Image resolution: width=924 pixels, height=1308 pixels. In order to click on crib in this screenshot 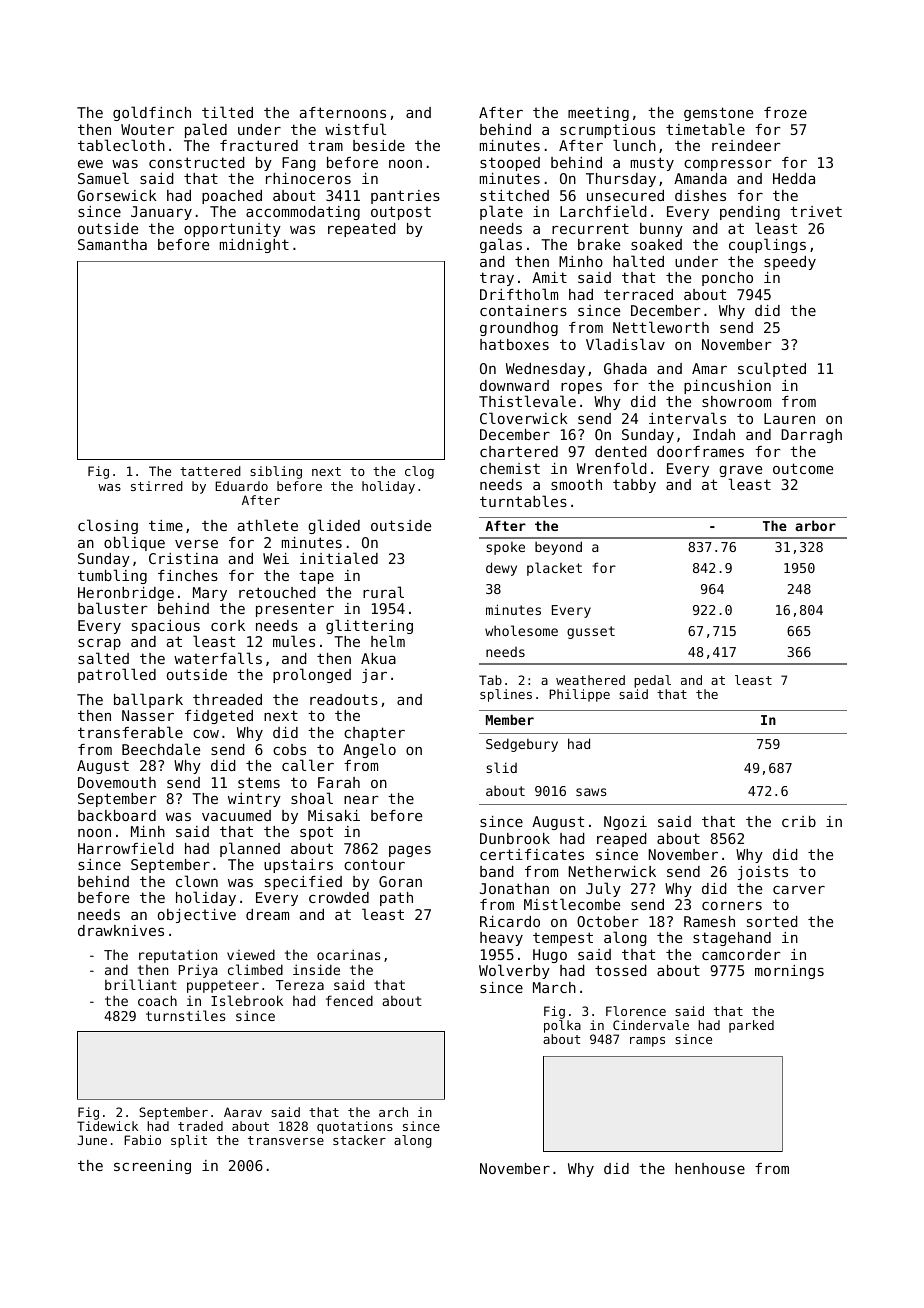, I will do `click(799, 821)`.
